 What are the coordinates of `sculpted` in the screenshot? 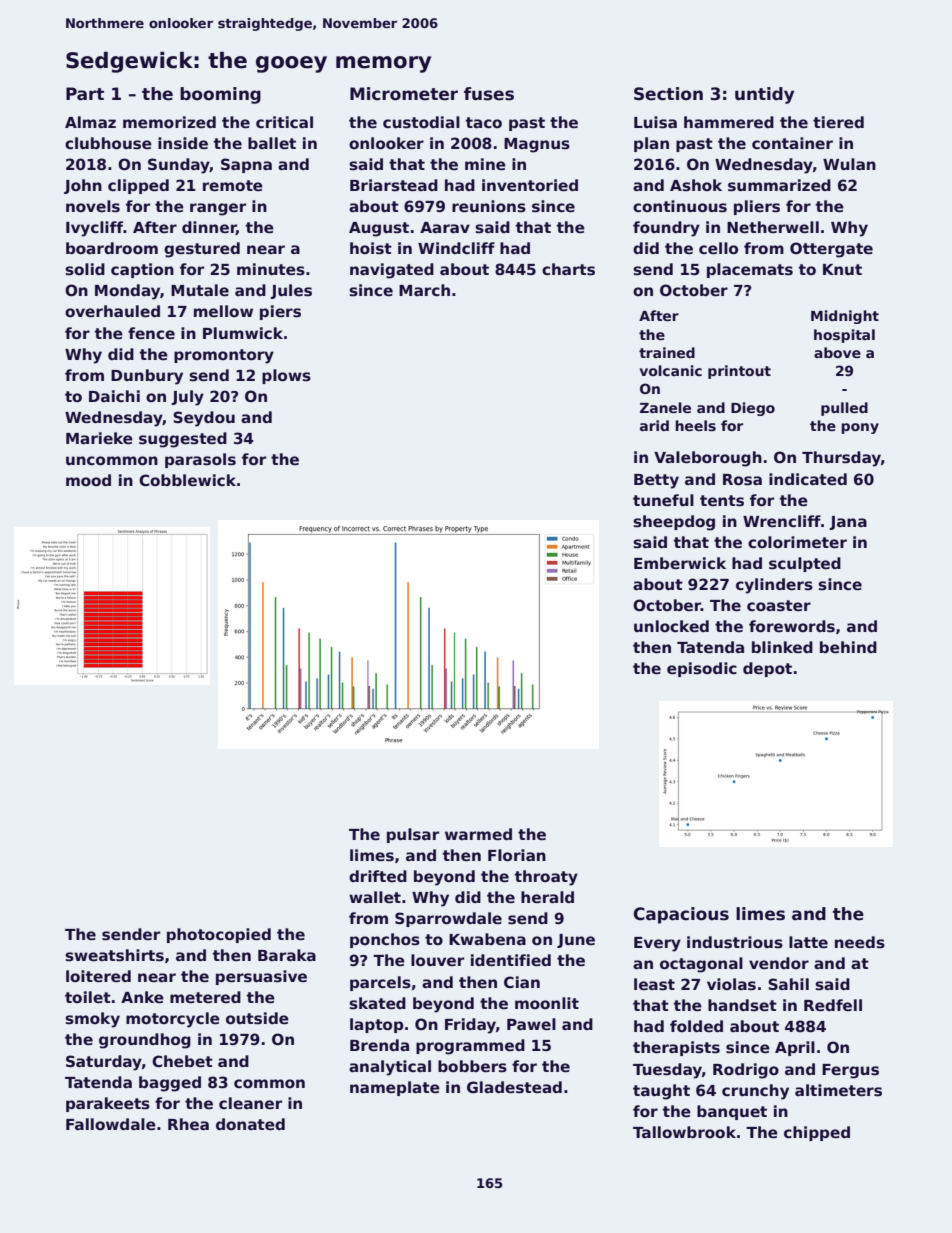 It's located at (805, 564).
